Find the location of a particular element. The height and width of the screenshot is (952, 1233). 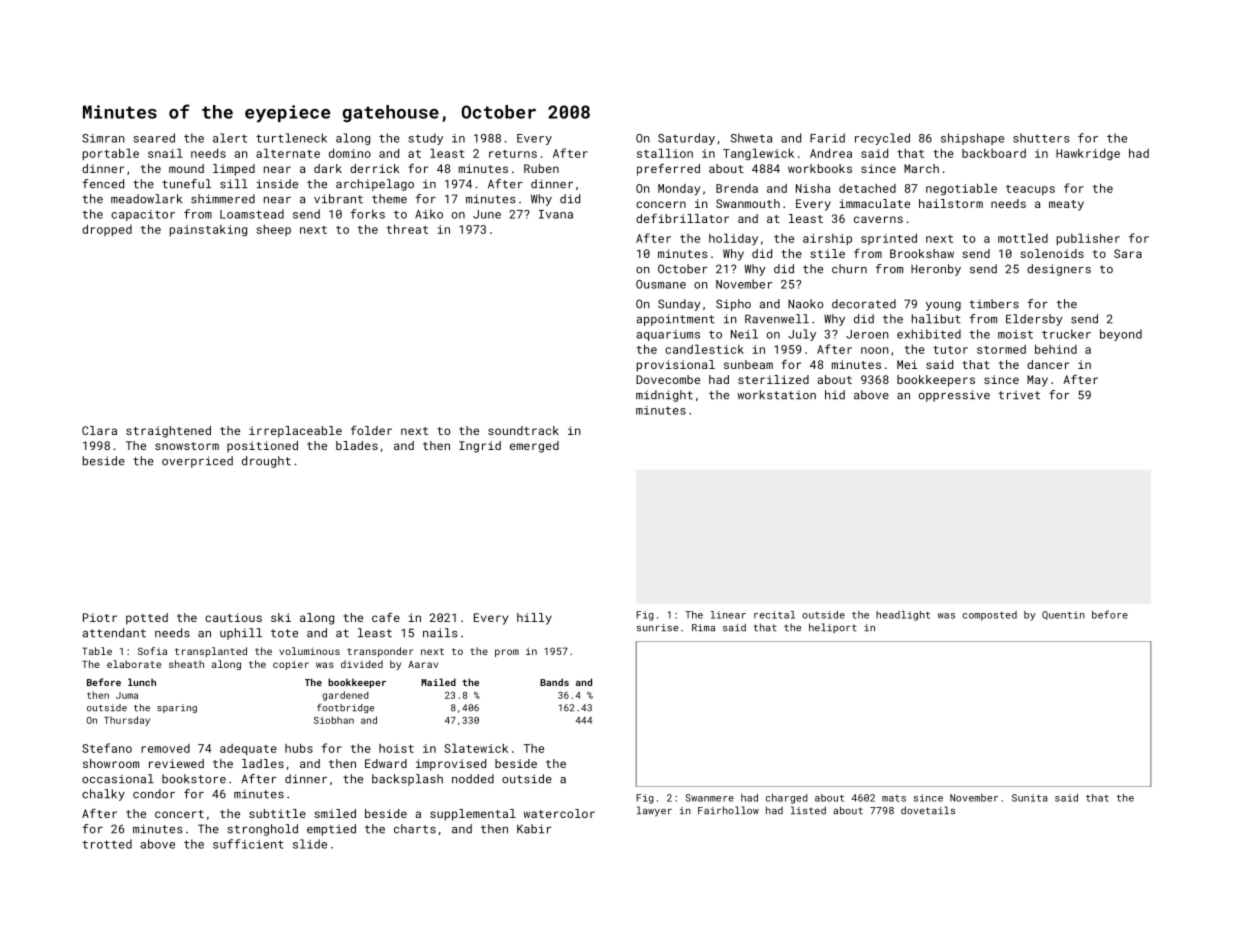

turtleneck is located at coordinates (291, 138).
